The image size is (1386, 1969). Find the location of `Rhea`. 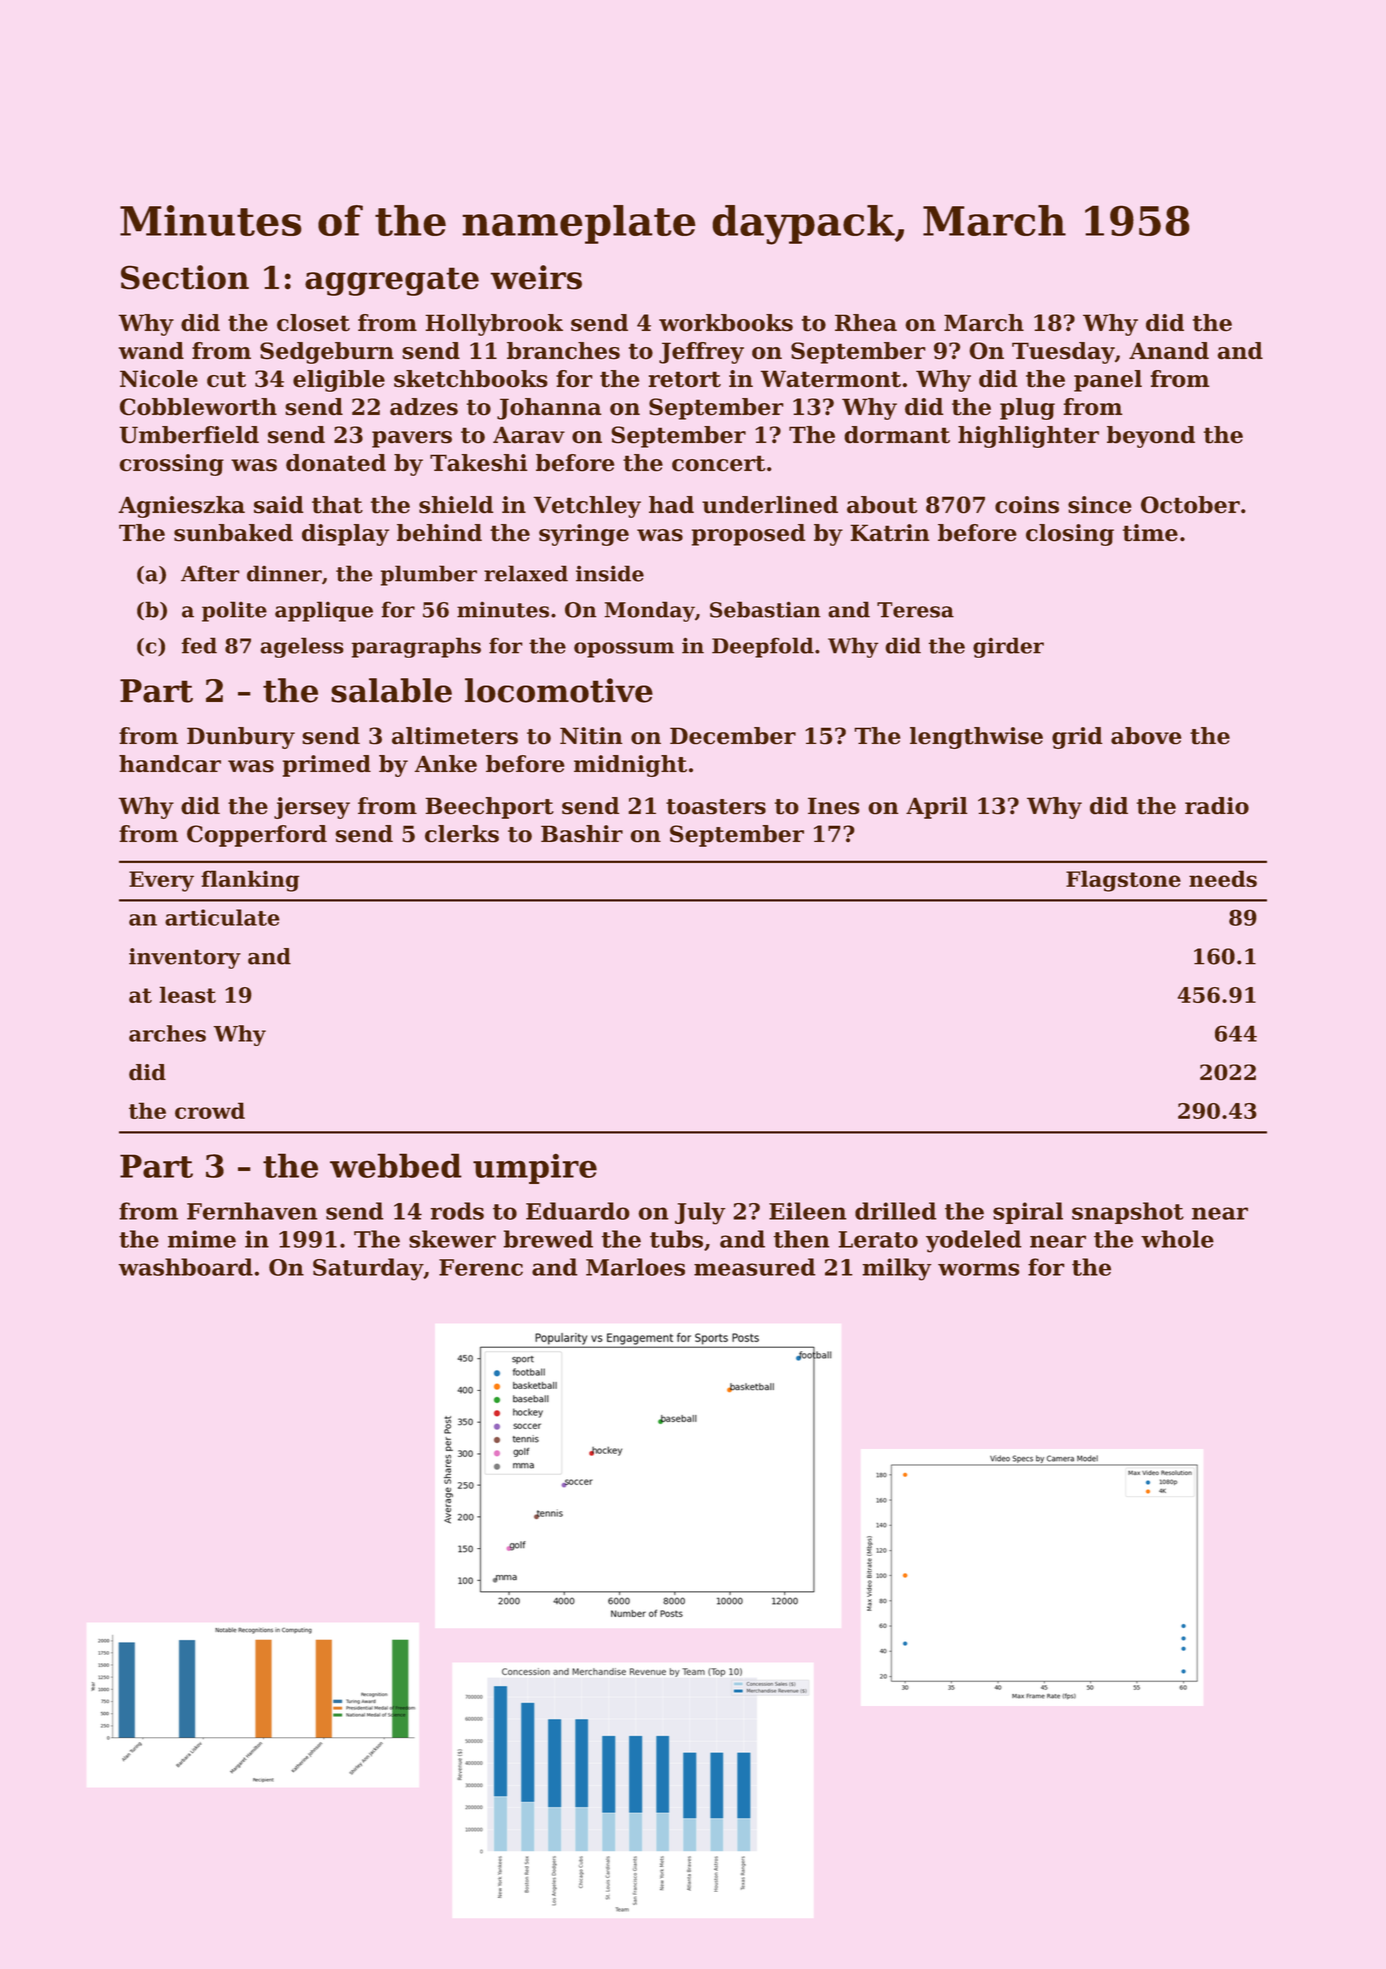

Rhea is located at coordinates (866, 323).
